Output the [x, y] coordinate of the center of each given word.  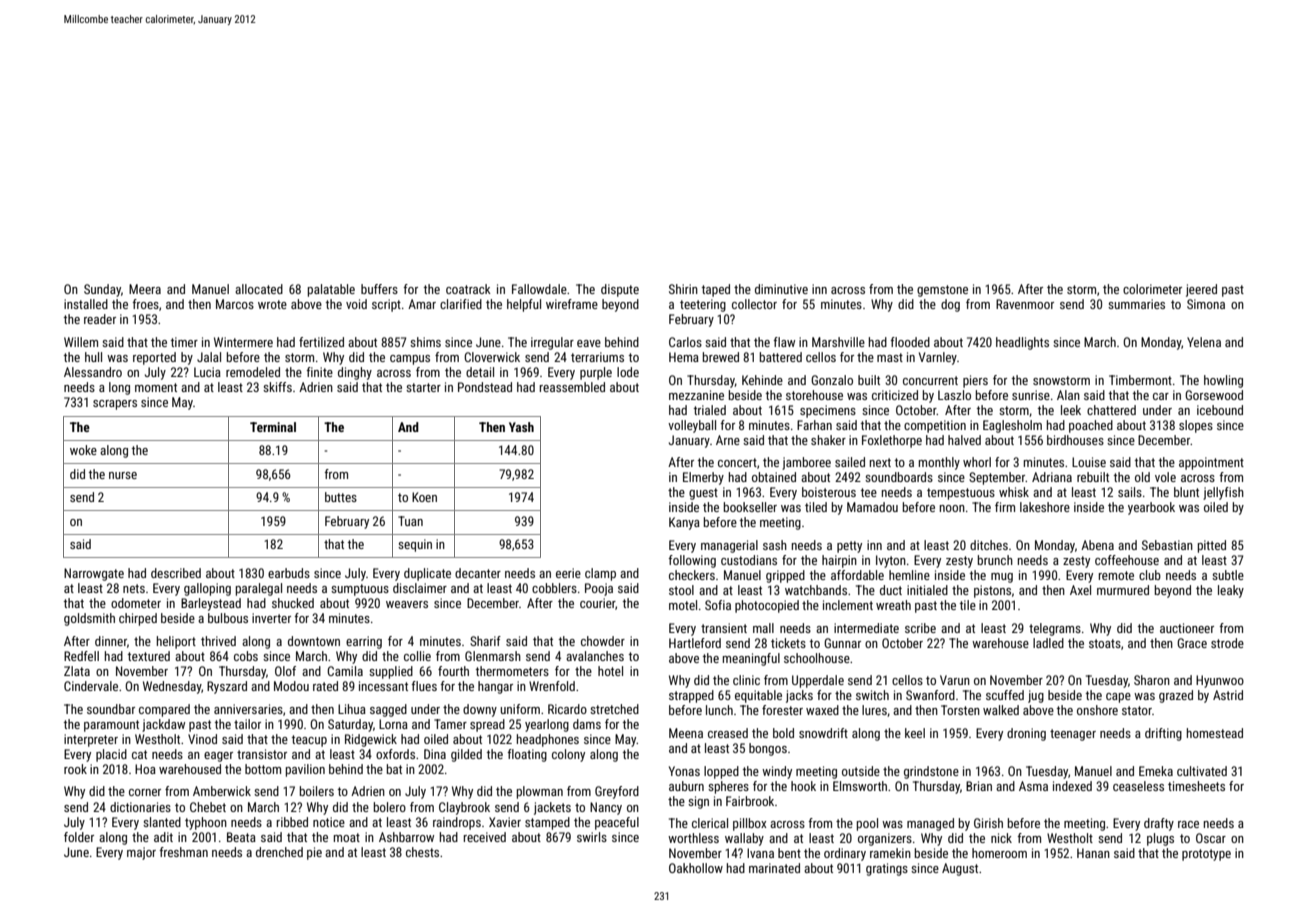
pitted [1212, 546]
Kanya [684, 523]
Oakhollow [696, 868]
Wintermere [243, 342]
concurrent [930, 380]
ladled [1048, 643]
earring [364, 642]
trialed [709, 410]
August [960, 869]
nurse [123, 475]
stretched [614, 709]
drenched [279, 852]
